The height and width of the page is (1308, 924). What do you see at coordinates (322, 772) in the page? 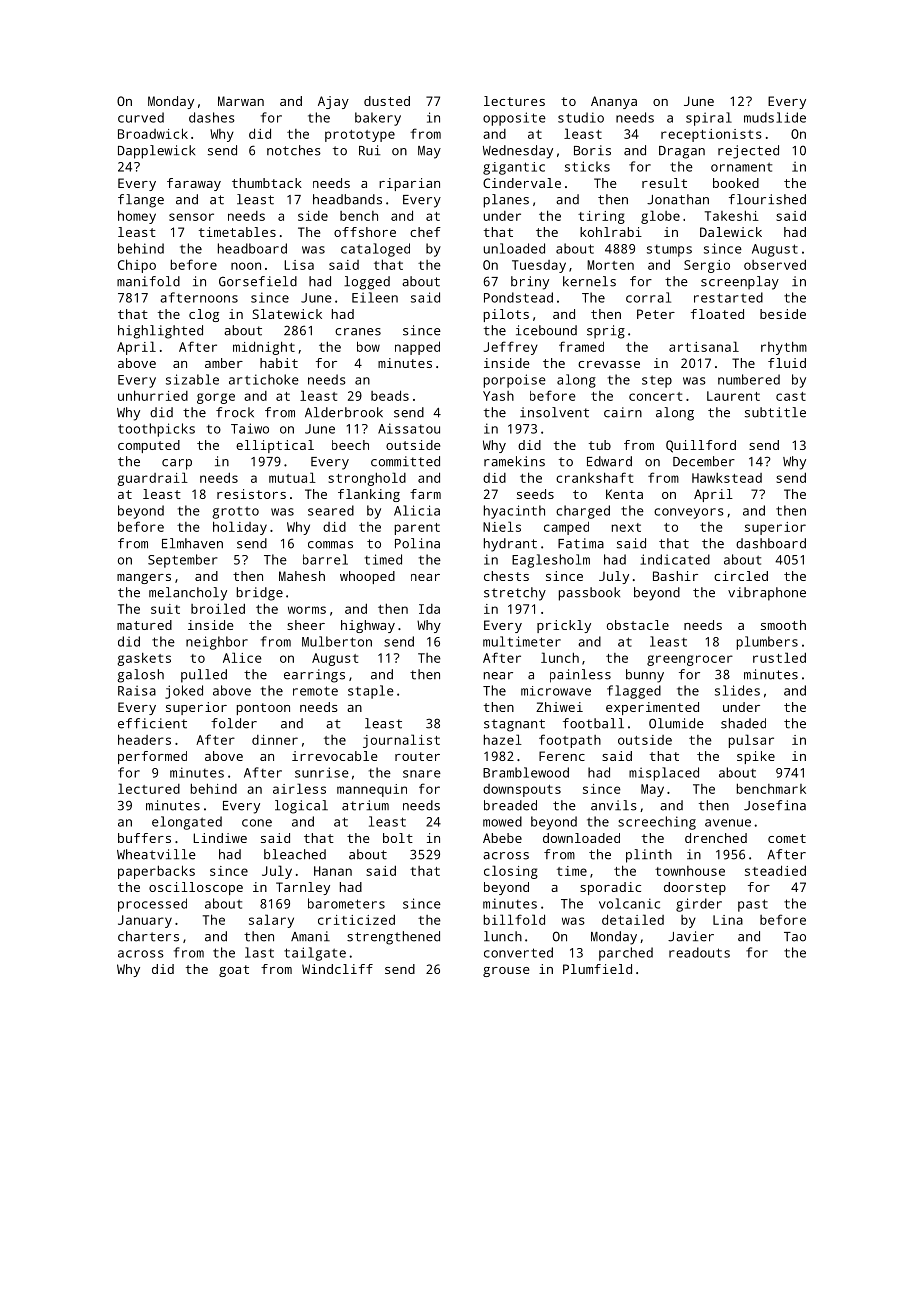
I see `sunrise` at bounding box center [322, 772].
